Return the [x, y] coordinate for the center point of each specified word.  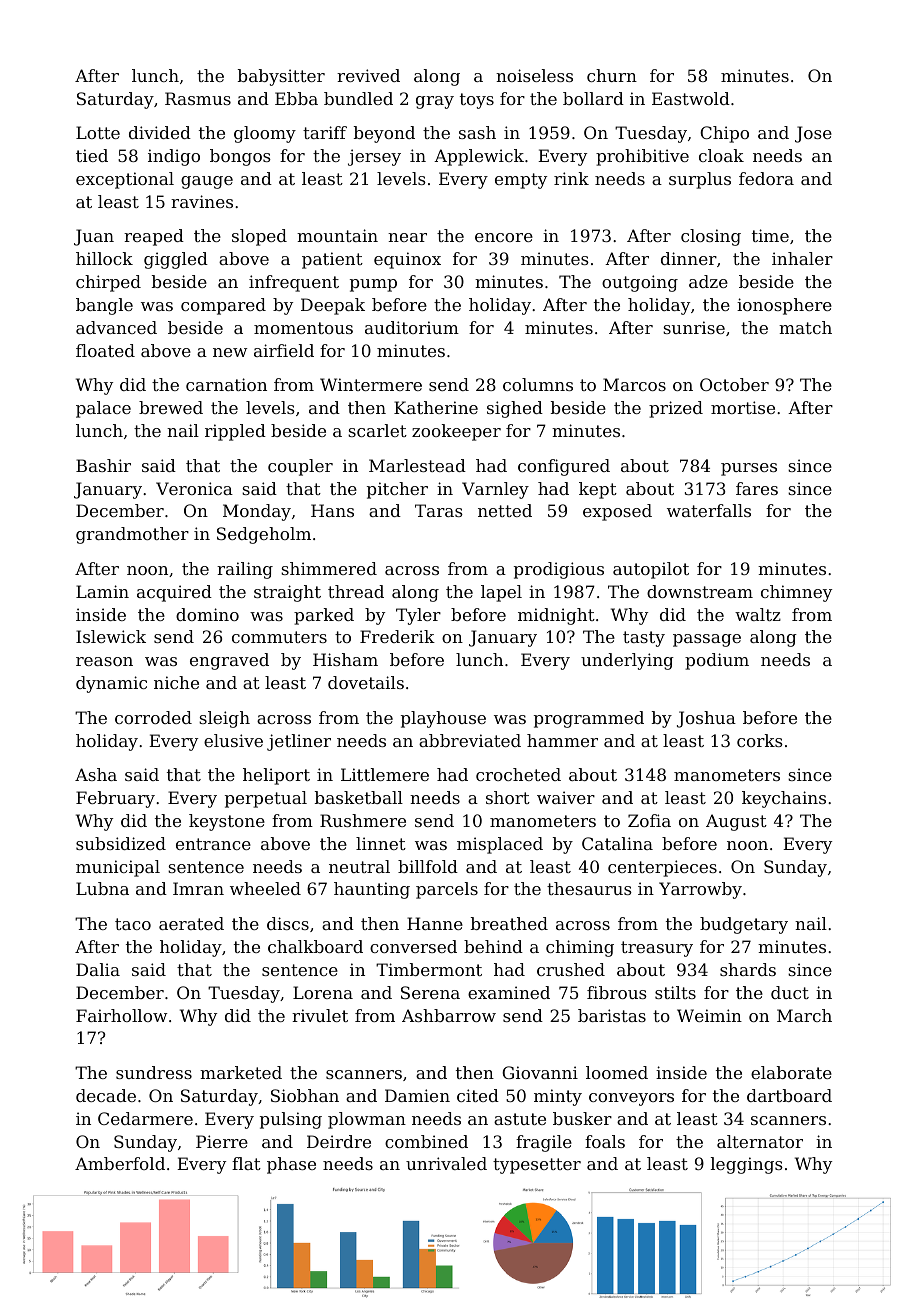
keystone [227, 822]
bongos [240, 157]
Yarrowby [700, 890]
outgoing [640, 283]
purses [749, 469]
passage [707, 640]
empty [521, 181]
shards [748, 969]
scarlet [377, 430]
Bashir [103, 465]
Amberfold [120, 1163]
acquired [174, 593]
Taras [439, 510]
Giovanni [540, 1072]
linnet [381, 843]
